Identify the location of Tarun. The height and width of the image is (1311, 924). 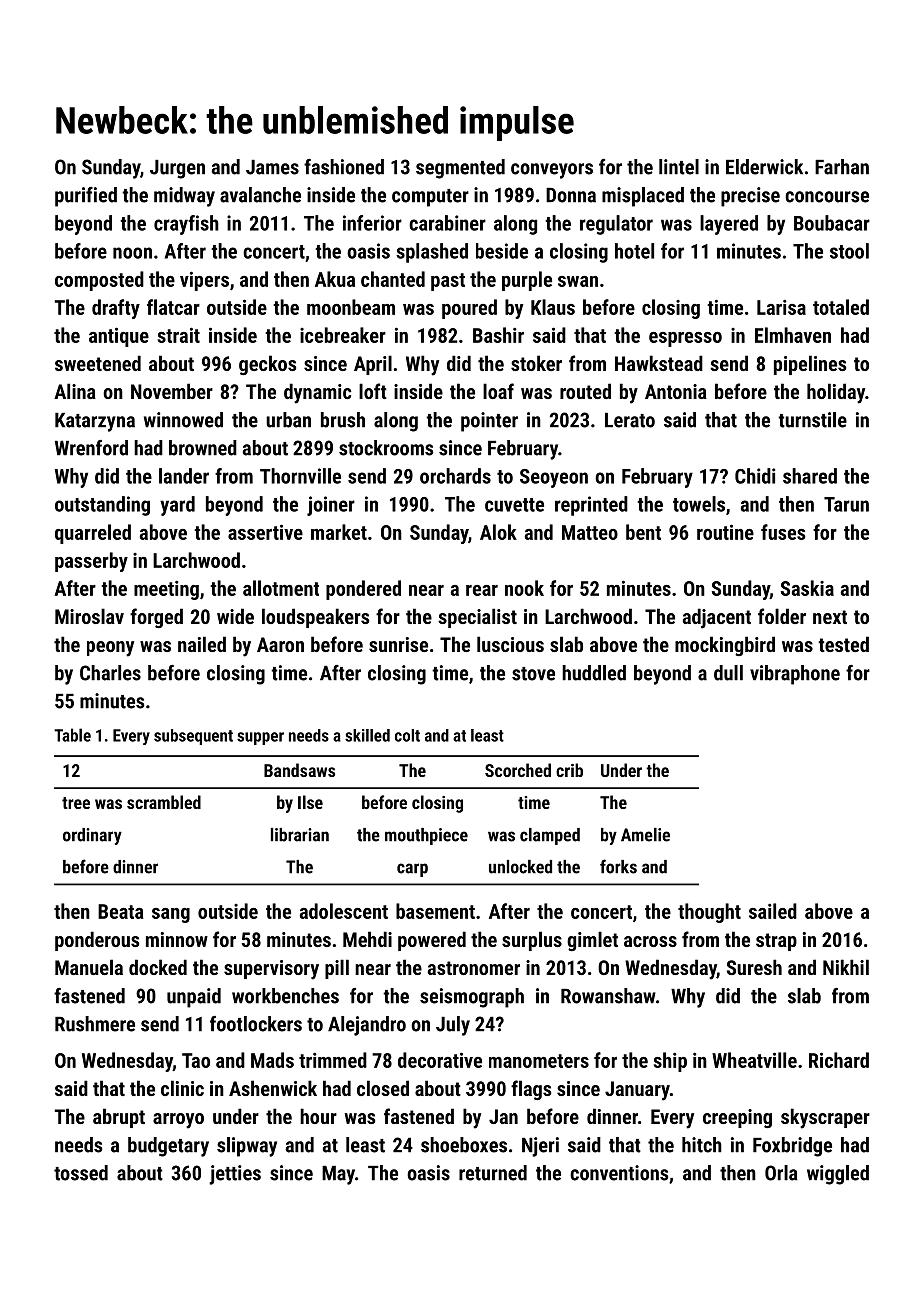
(846, 504).
